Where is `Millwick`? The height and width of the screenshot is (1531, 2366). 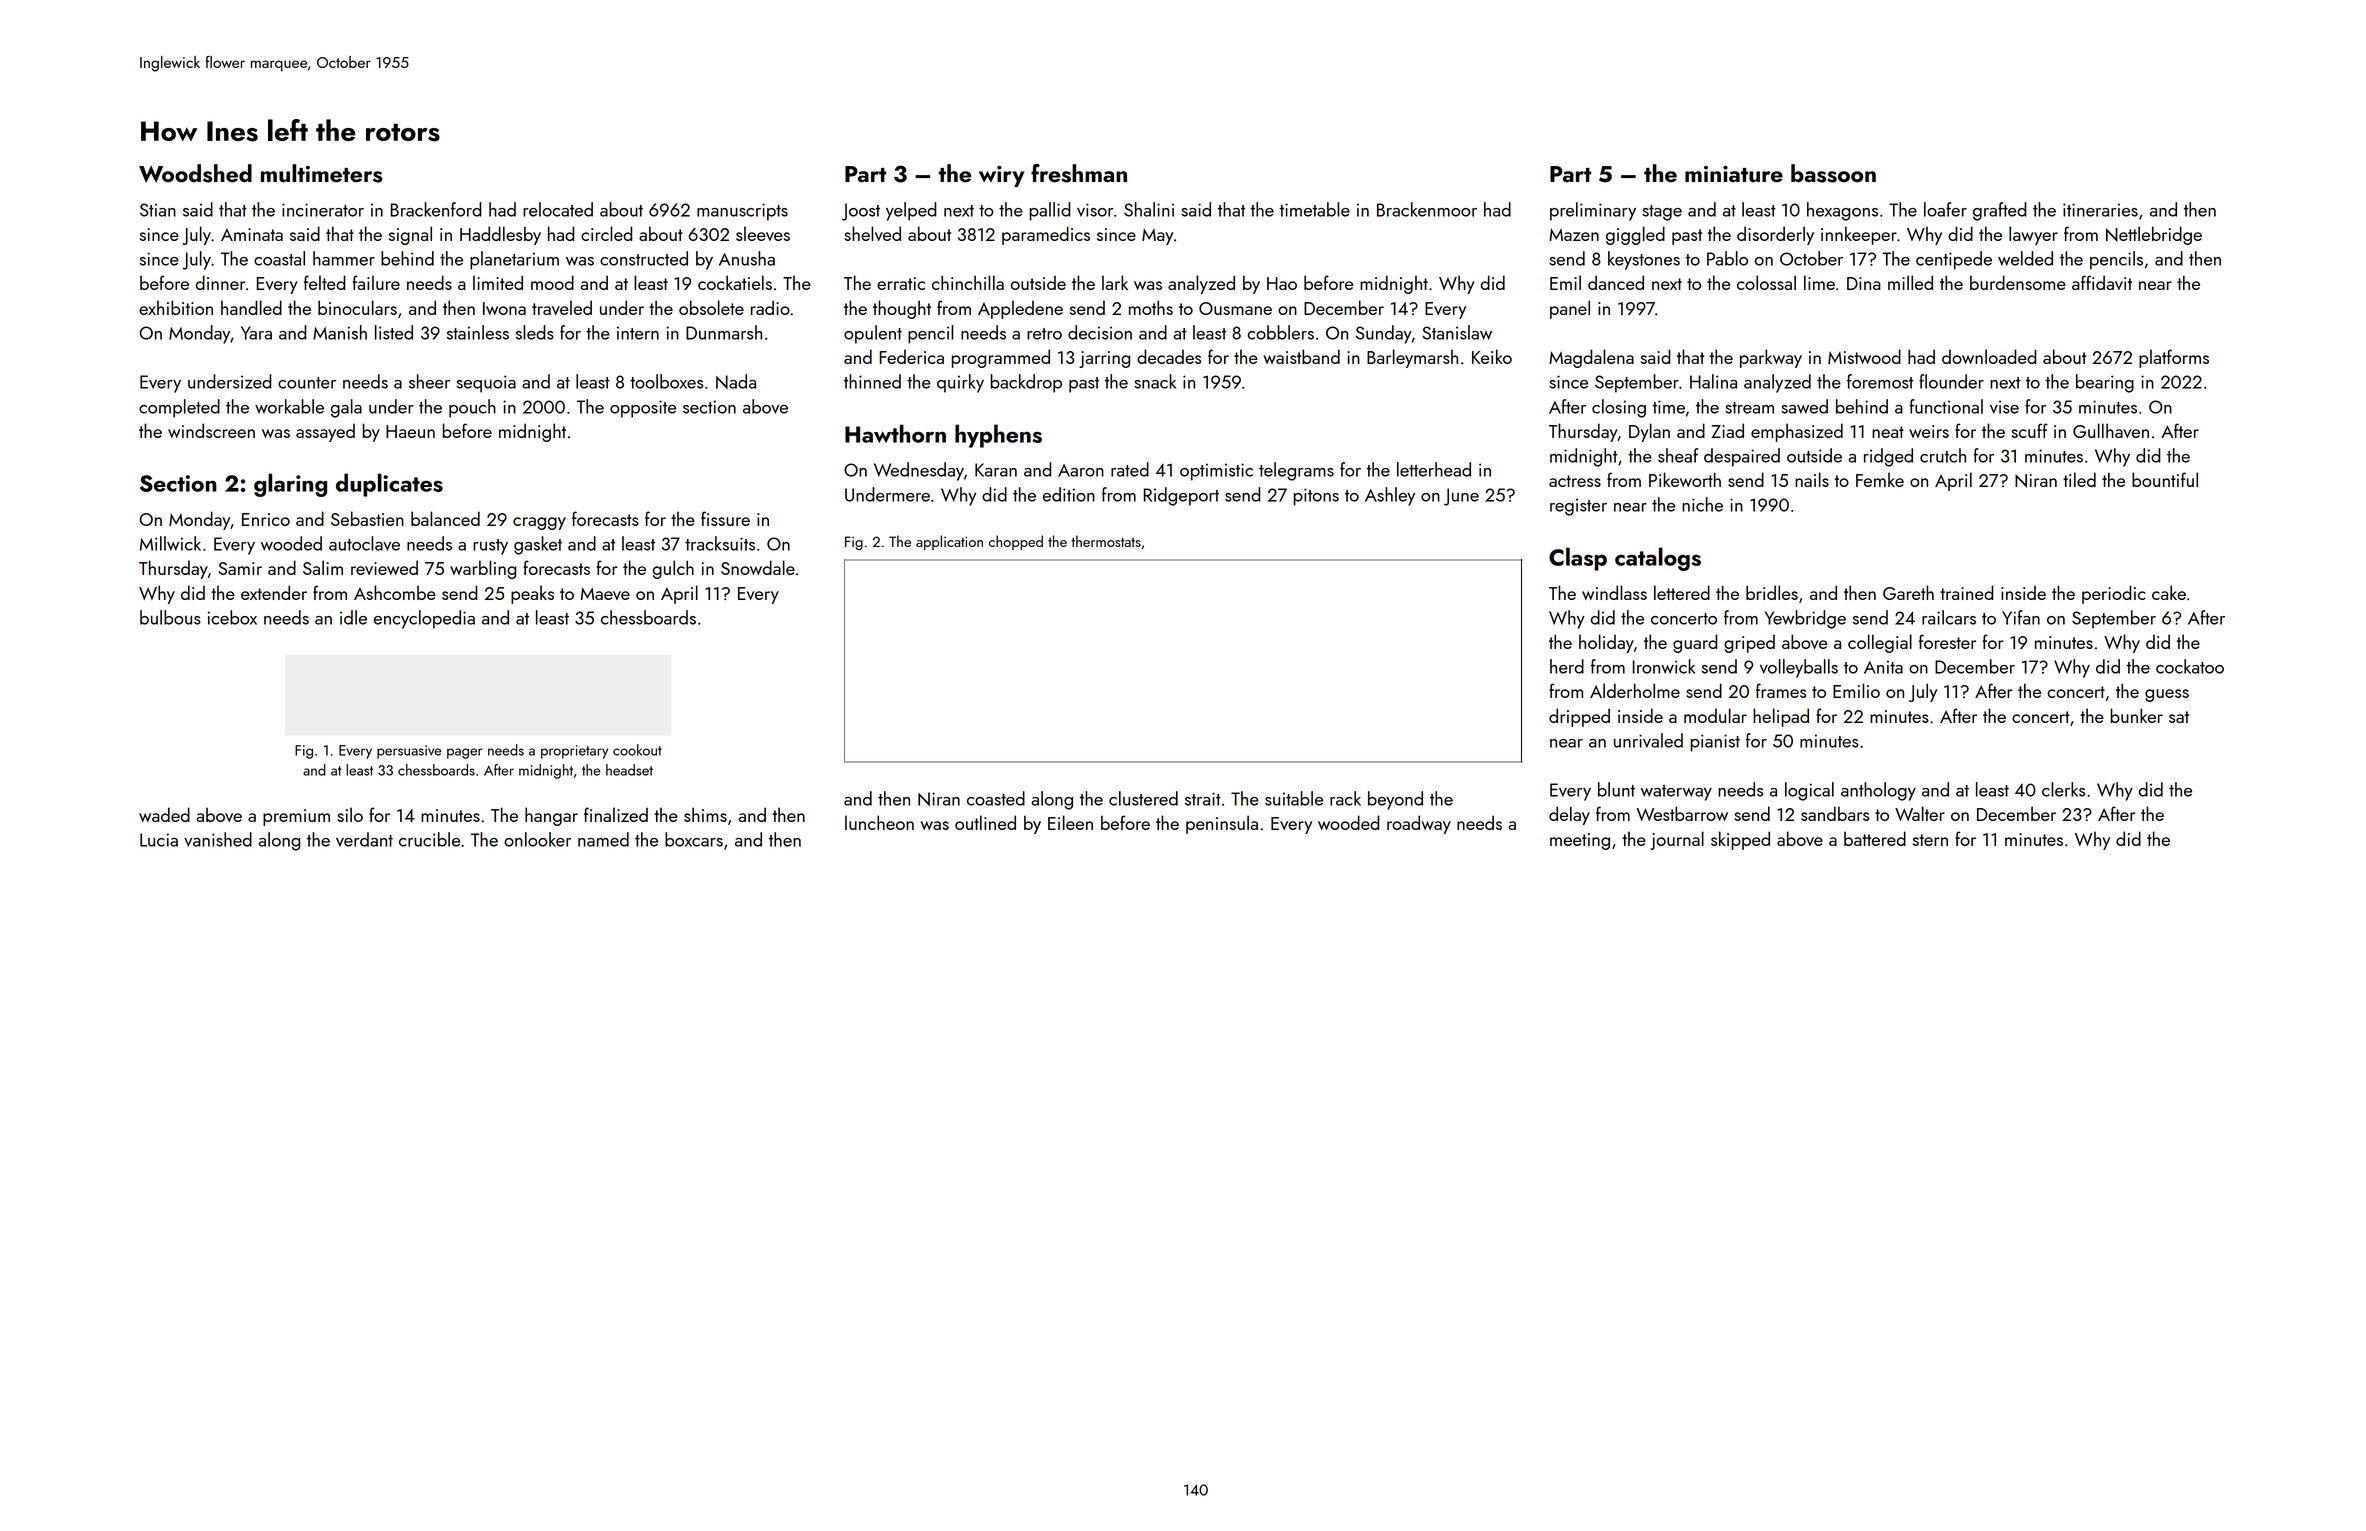 Millwick is located at coordinates (170, 543).
